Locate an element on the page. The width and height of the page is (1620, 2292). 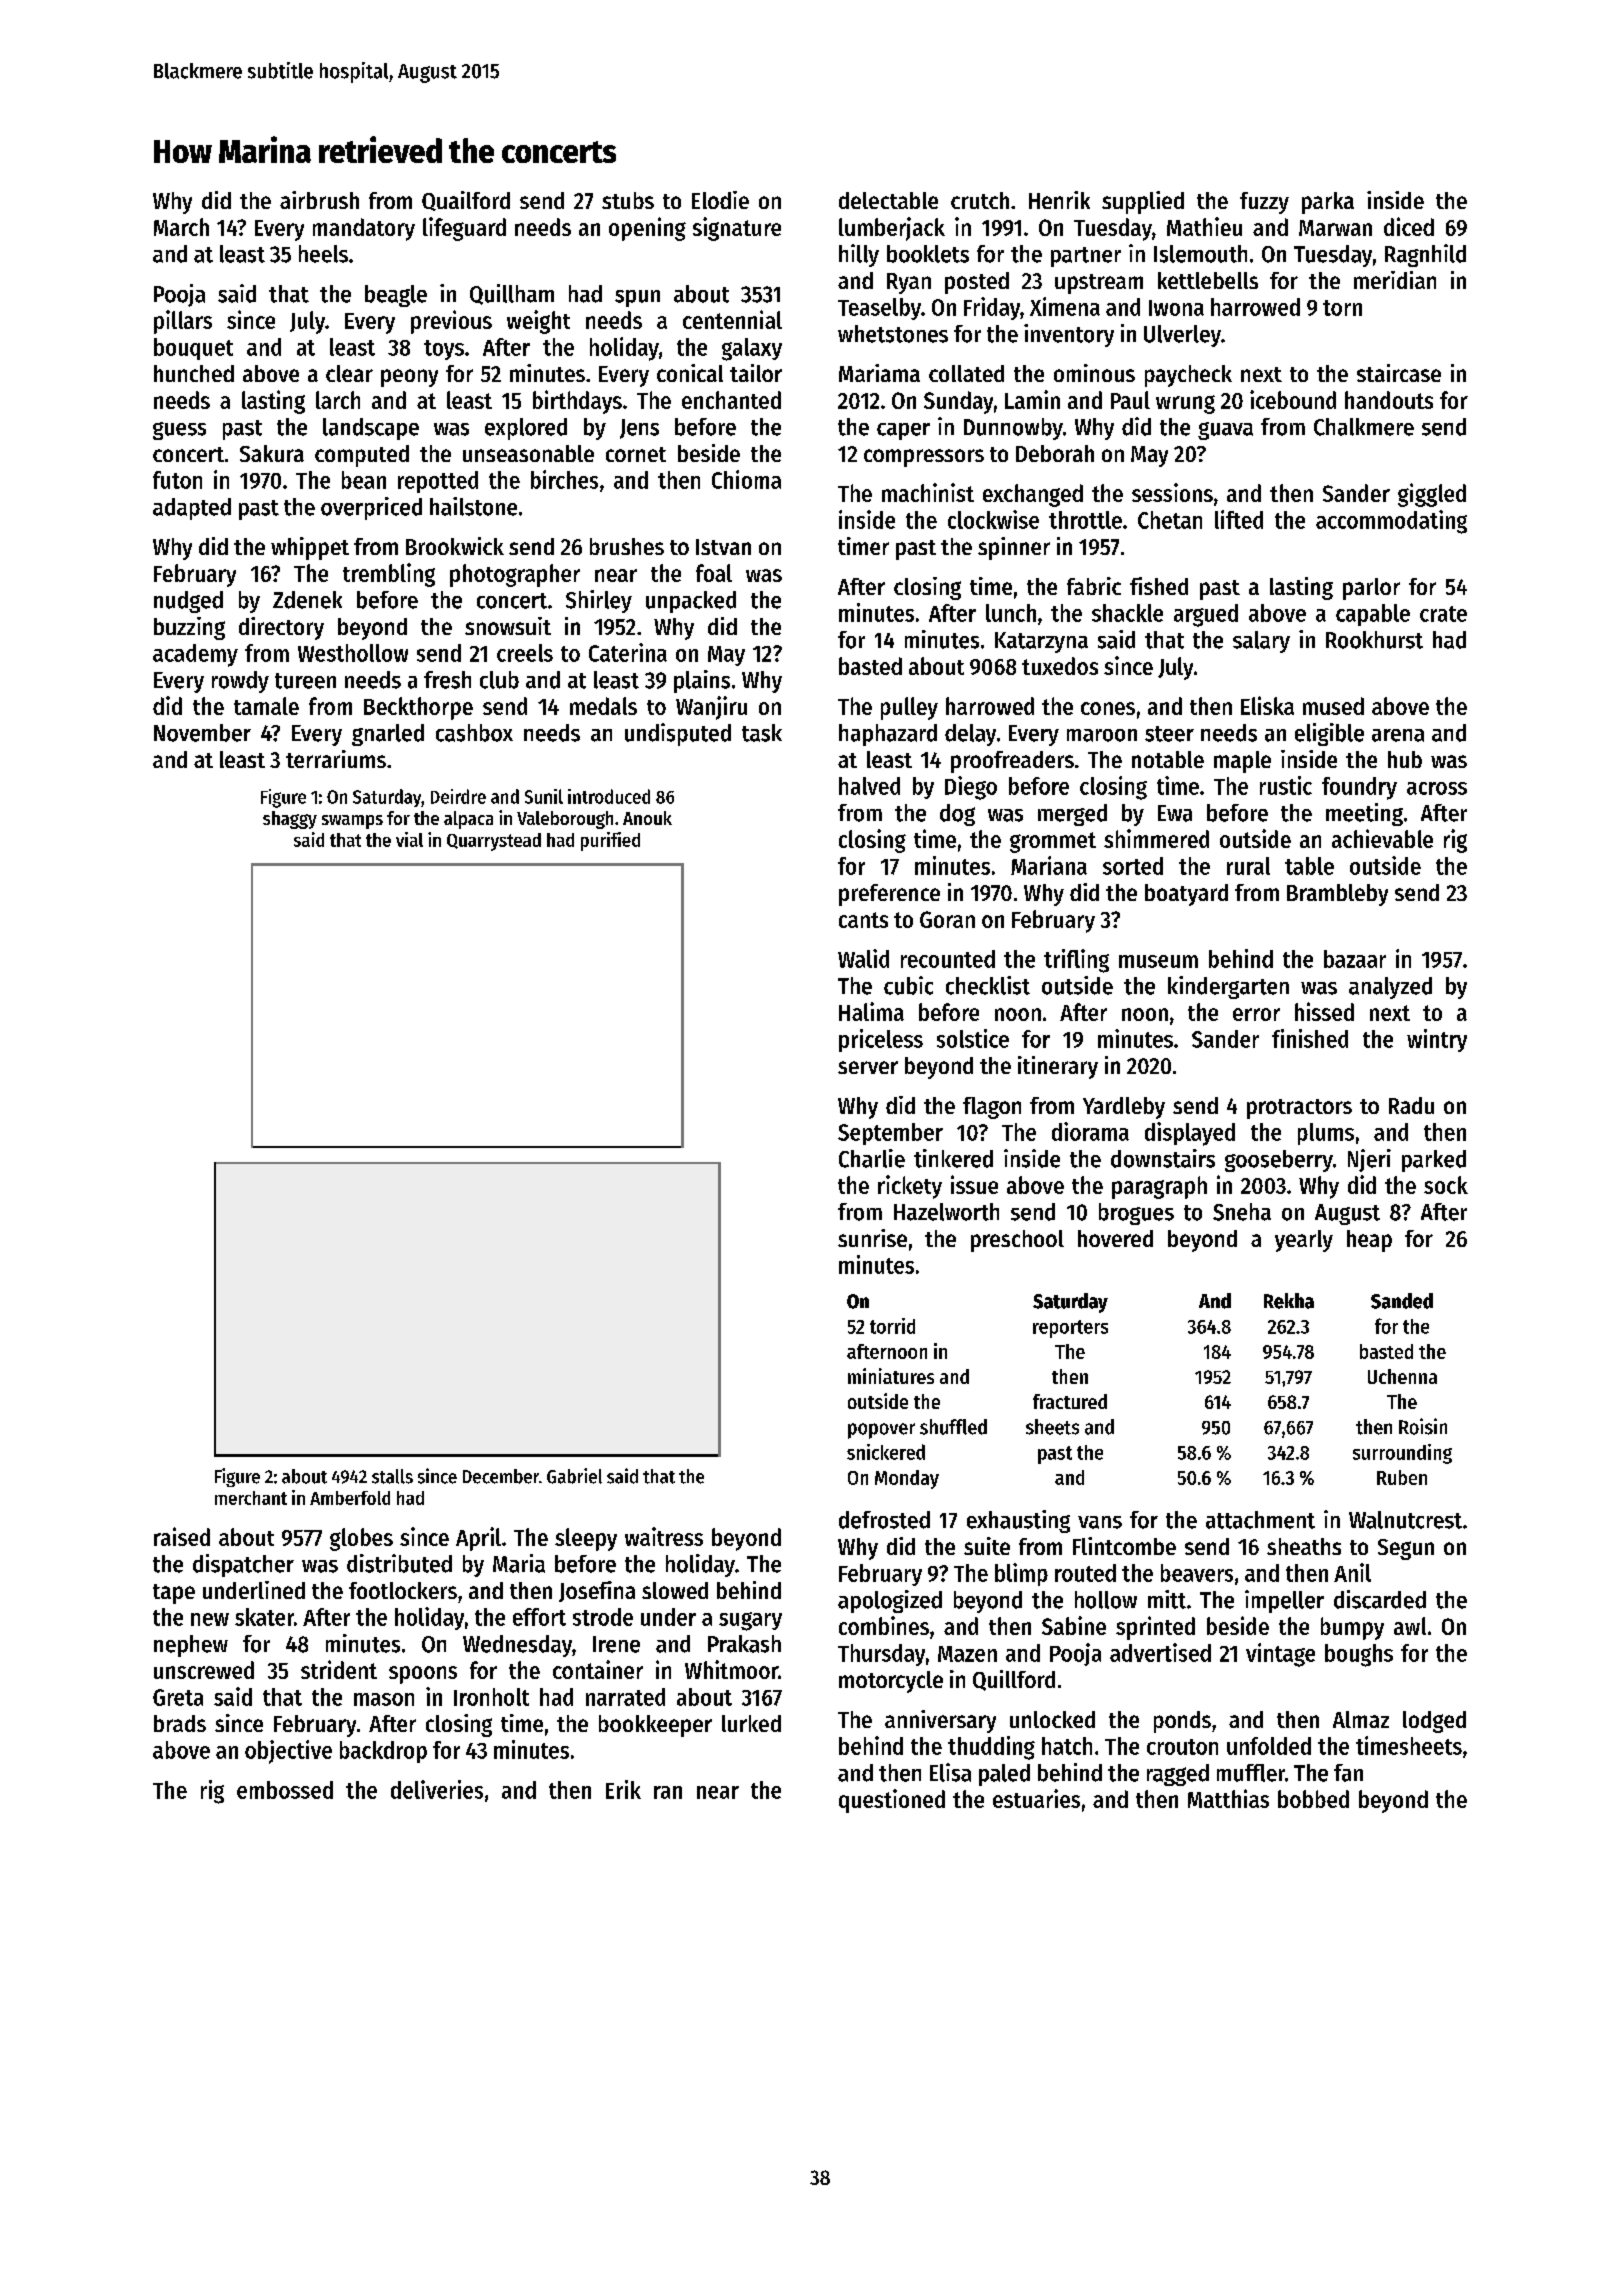
deliveries is located at coordinates (437, 1789).
